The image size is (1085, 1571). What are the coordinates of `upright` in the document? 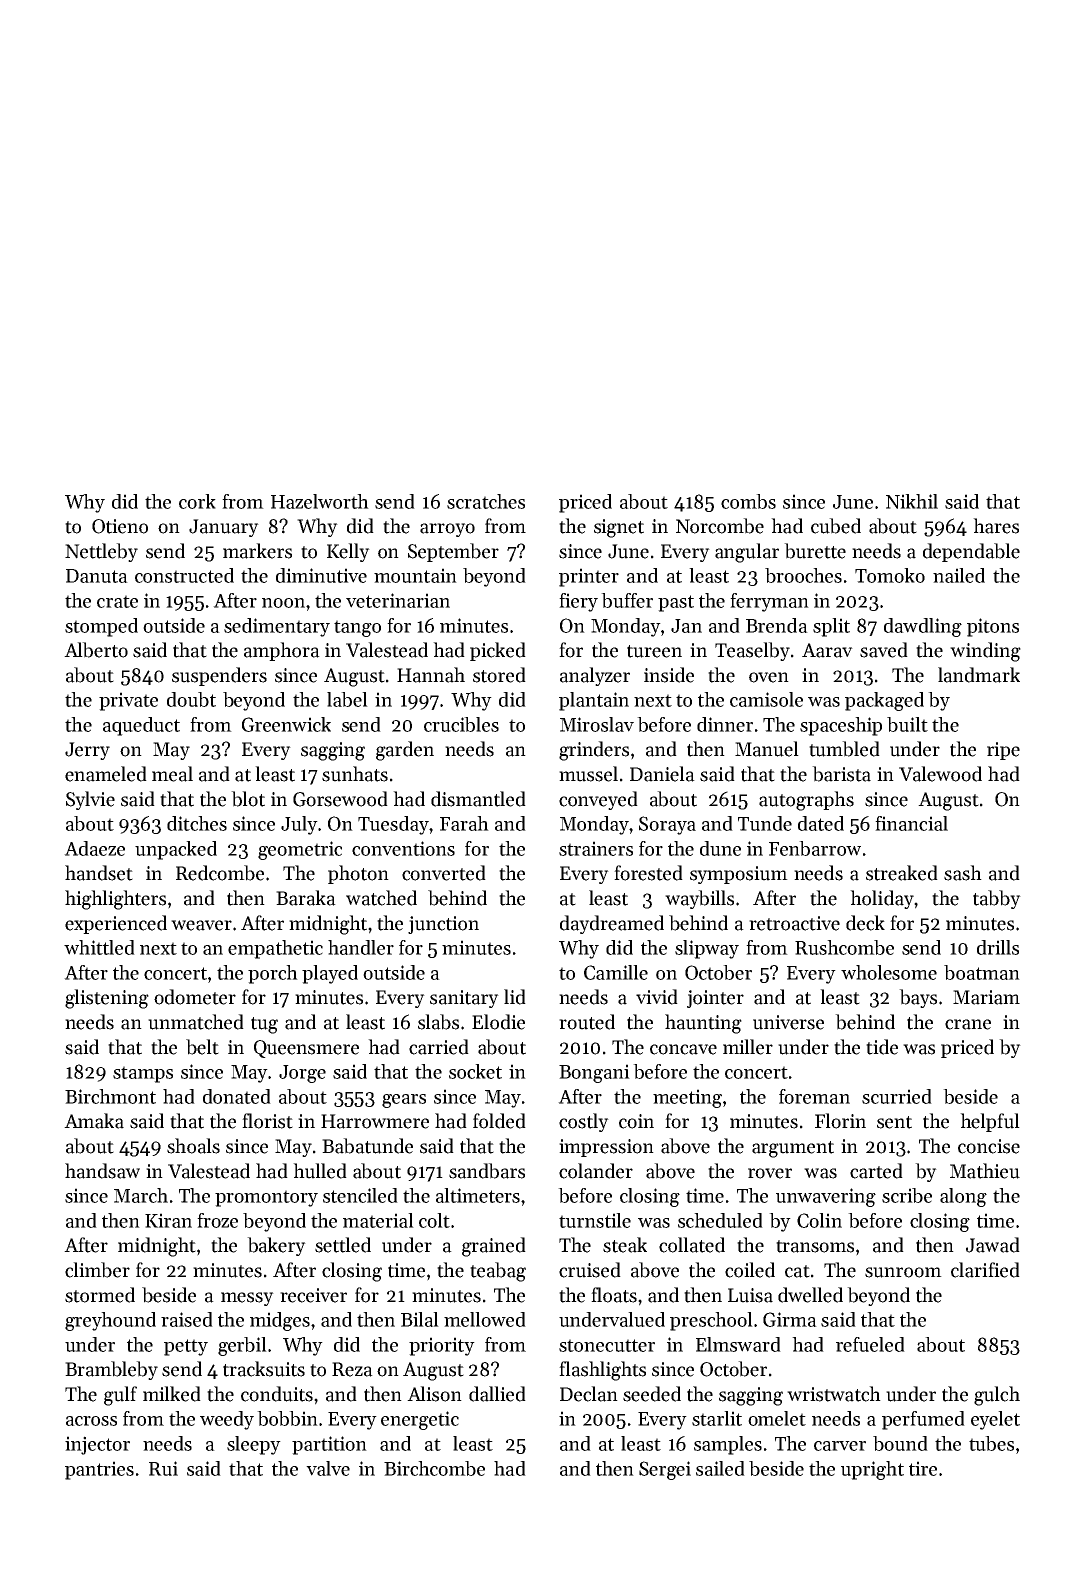 It's located at (872, 1470).
